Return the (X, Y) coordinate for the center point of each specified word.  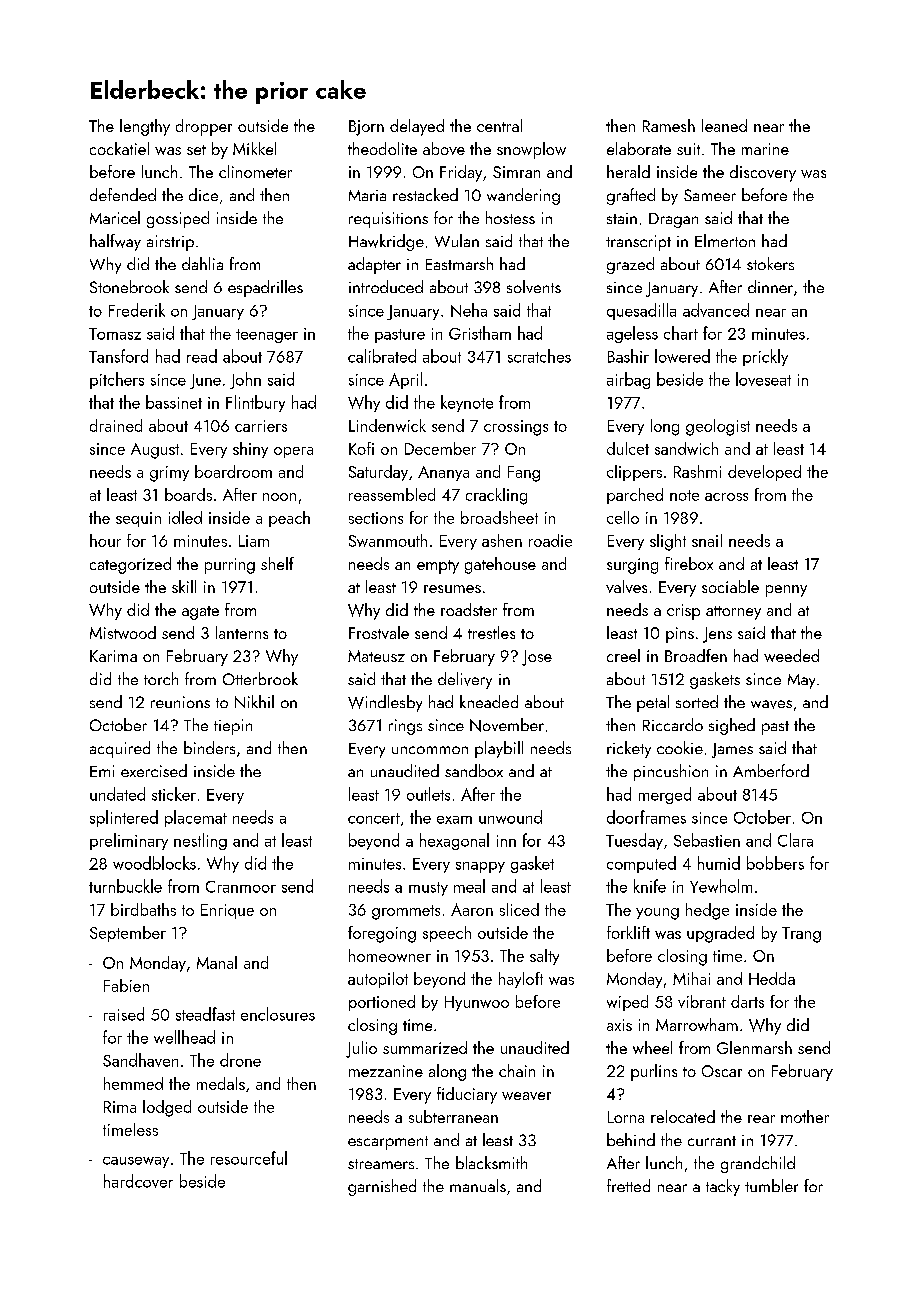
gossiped (178, 219)
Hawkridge (386, 242)
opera (293, 452)
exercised (154, 770)
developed (764, 473)
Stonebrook (129, 286)
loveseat (763, 379)
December (440, 448)
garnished (382, 1187)
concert (374, 818)
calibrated (382, 356)
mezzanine (386, 1071)
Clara (795, 840)
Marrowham (697, 1024)
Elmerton (725, 240)
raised (124, 1014)
